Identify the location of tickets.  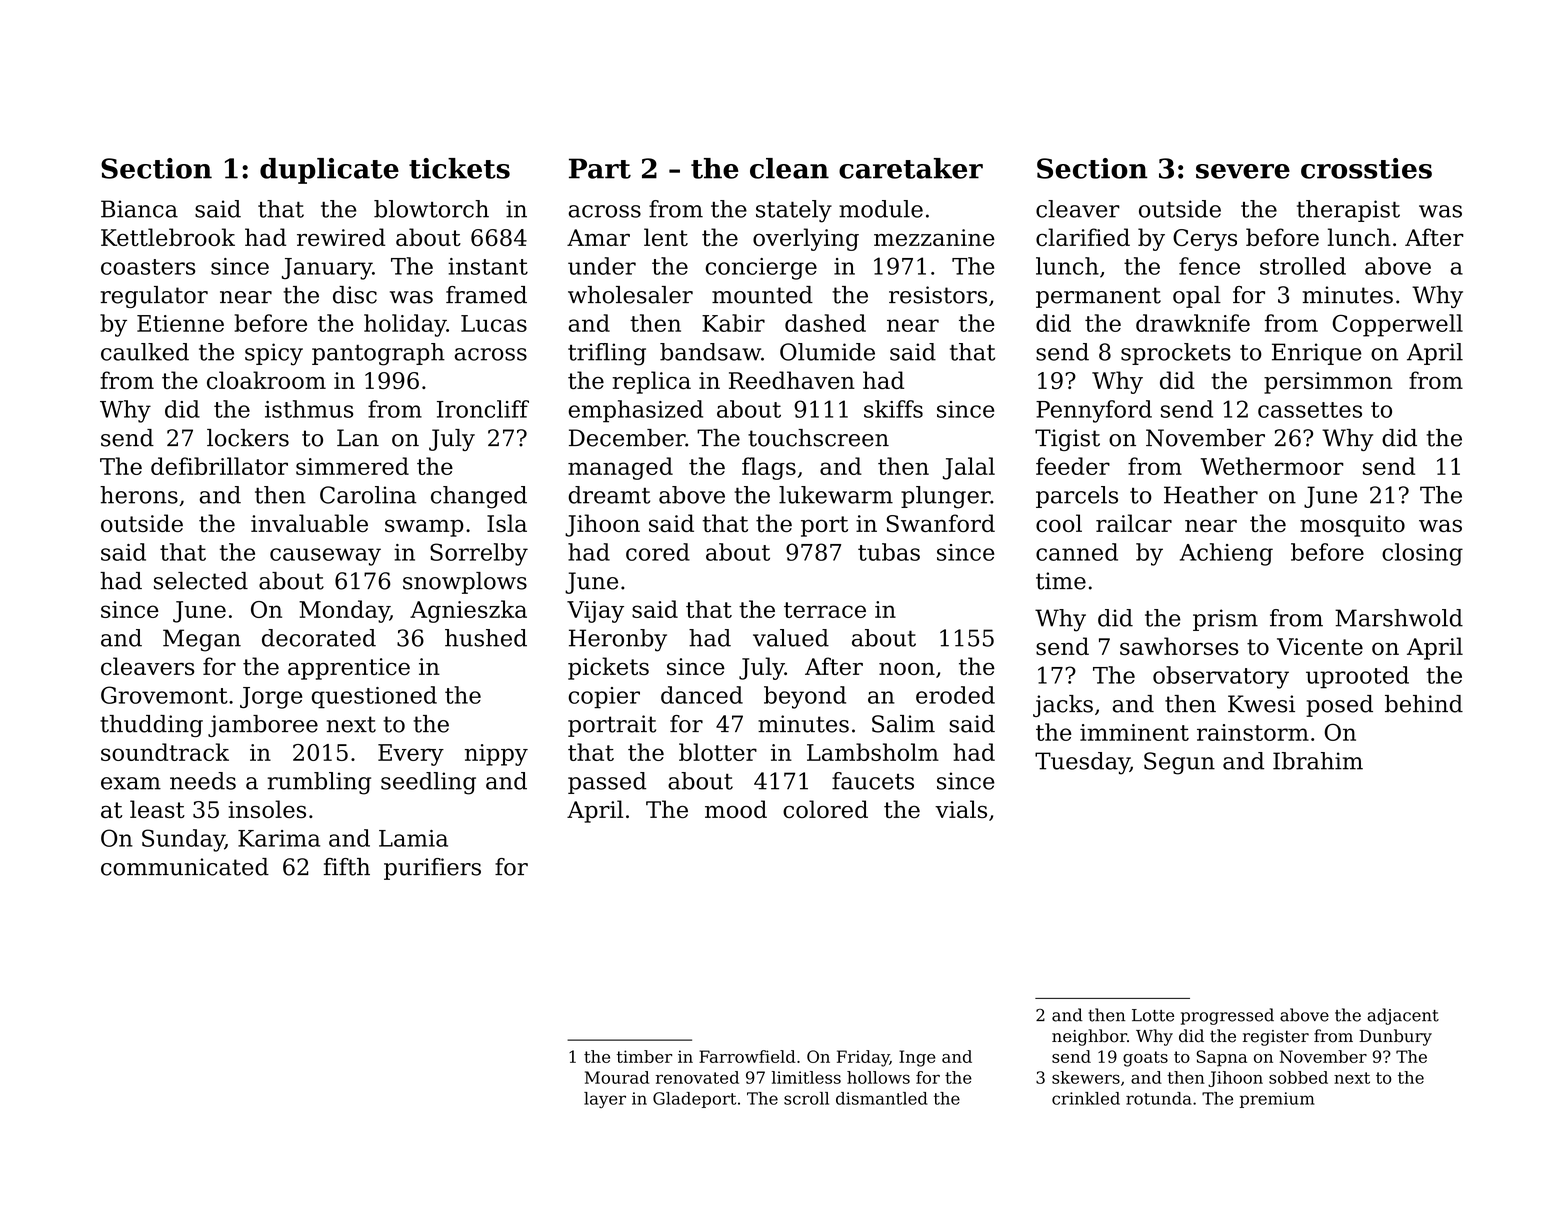
(459, 168).
